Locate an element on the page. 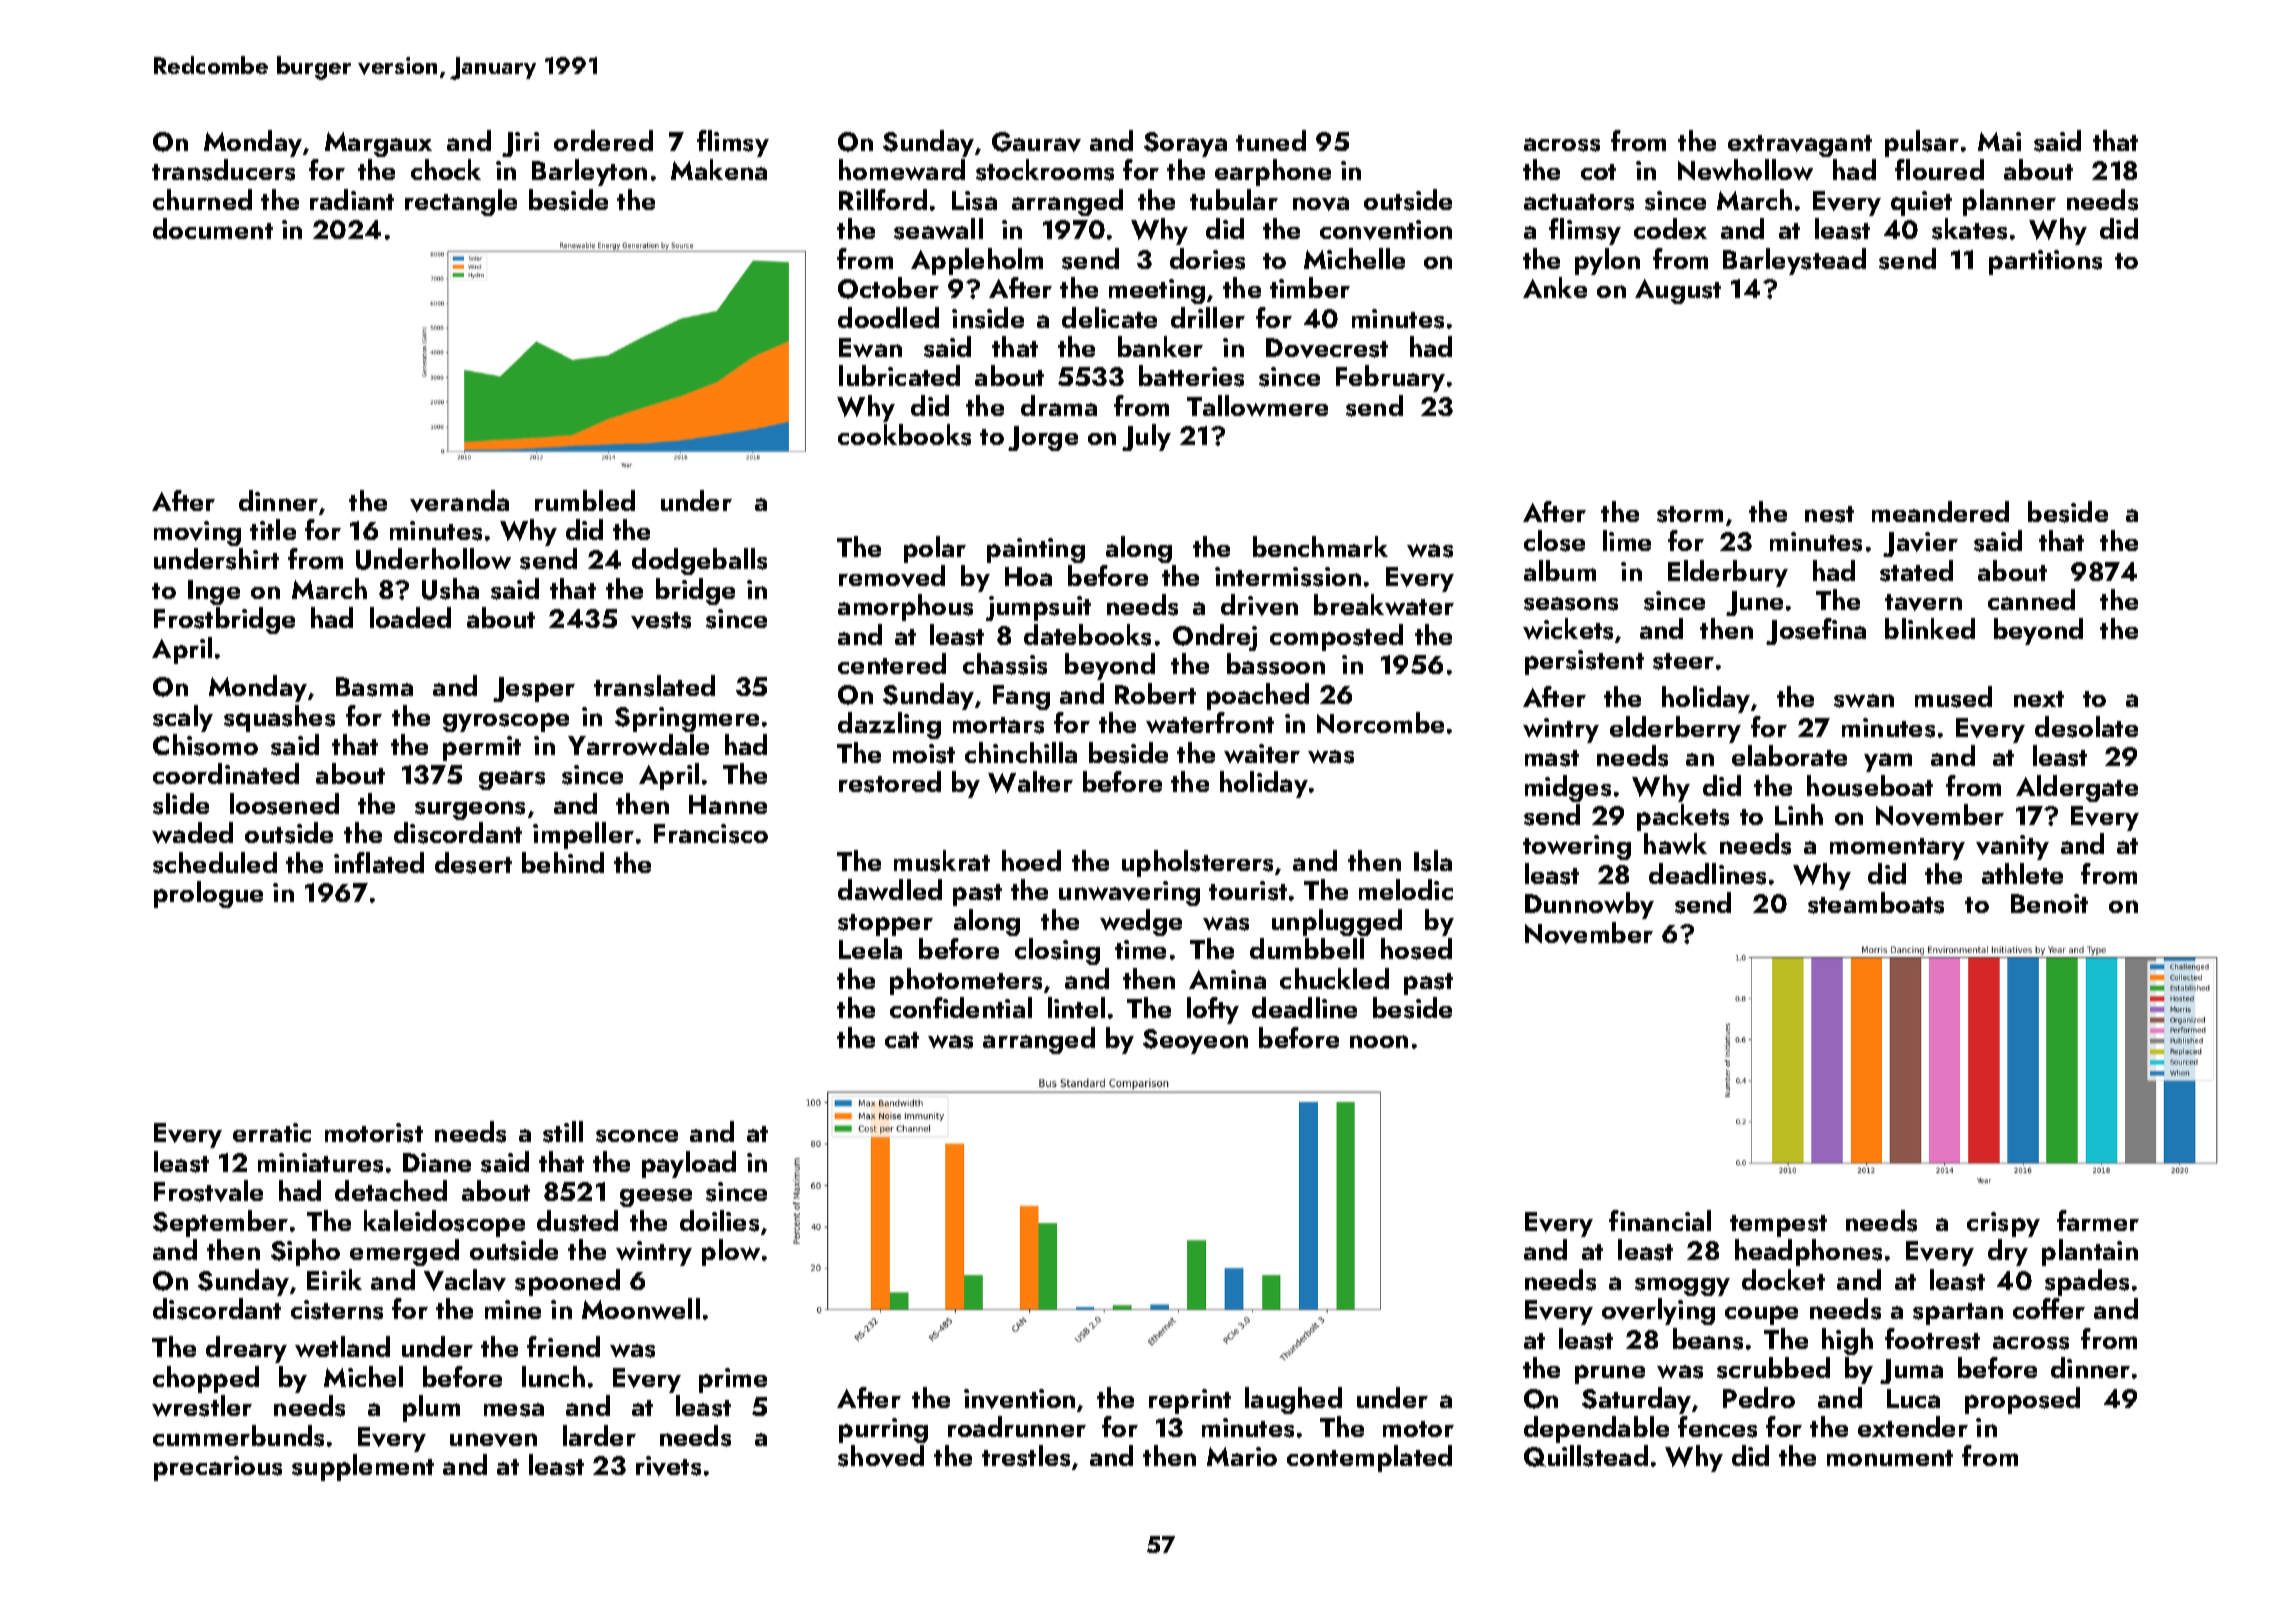 This document has width=2292, height=1620. hawk is located at coordinates (1675, 843).
